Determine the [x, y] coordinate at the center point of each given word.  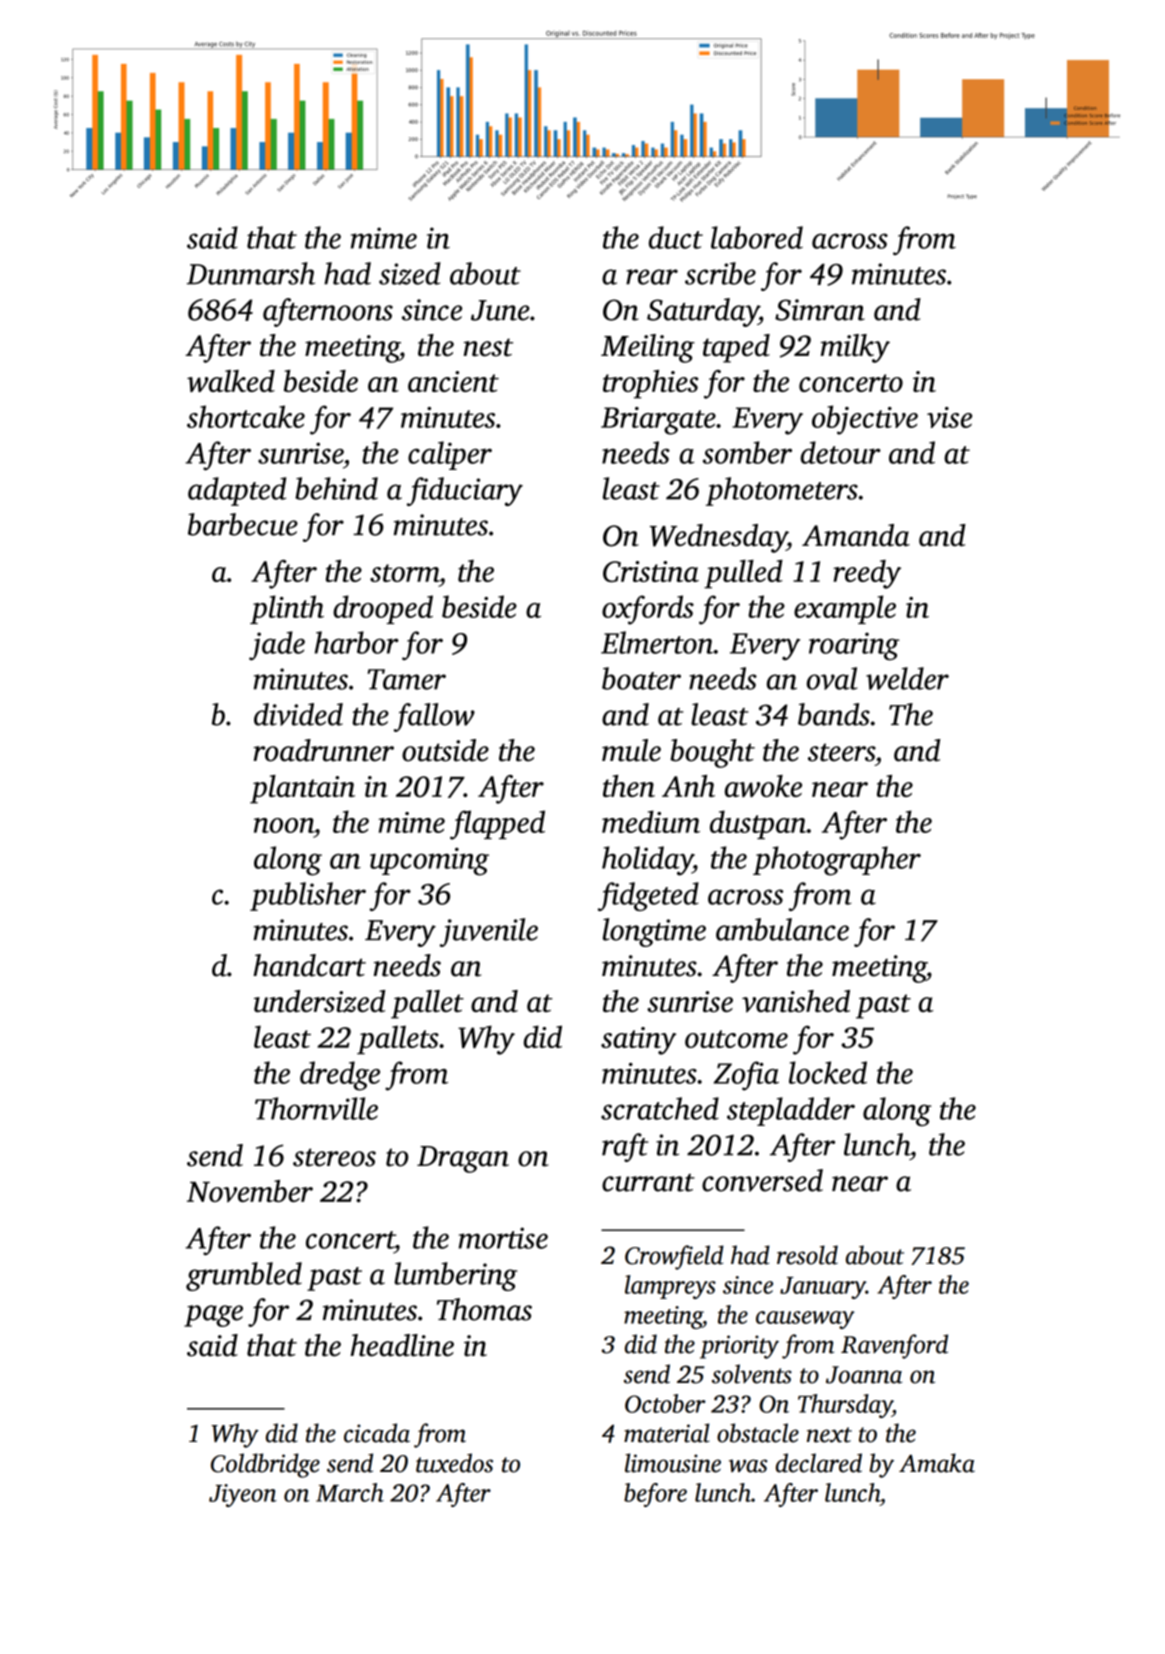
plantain [302, 789]
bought [712, 753]
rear [652, 277]
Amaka [937, 1463]
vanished [796, 1001]
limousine [673, 1463]
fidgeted [648, 896]
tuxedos [454, 1463]
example [845, 609]
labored [757, 237]
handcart [309, 965]
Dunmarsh [251, 273]
